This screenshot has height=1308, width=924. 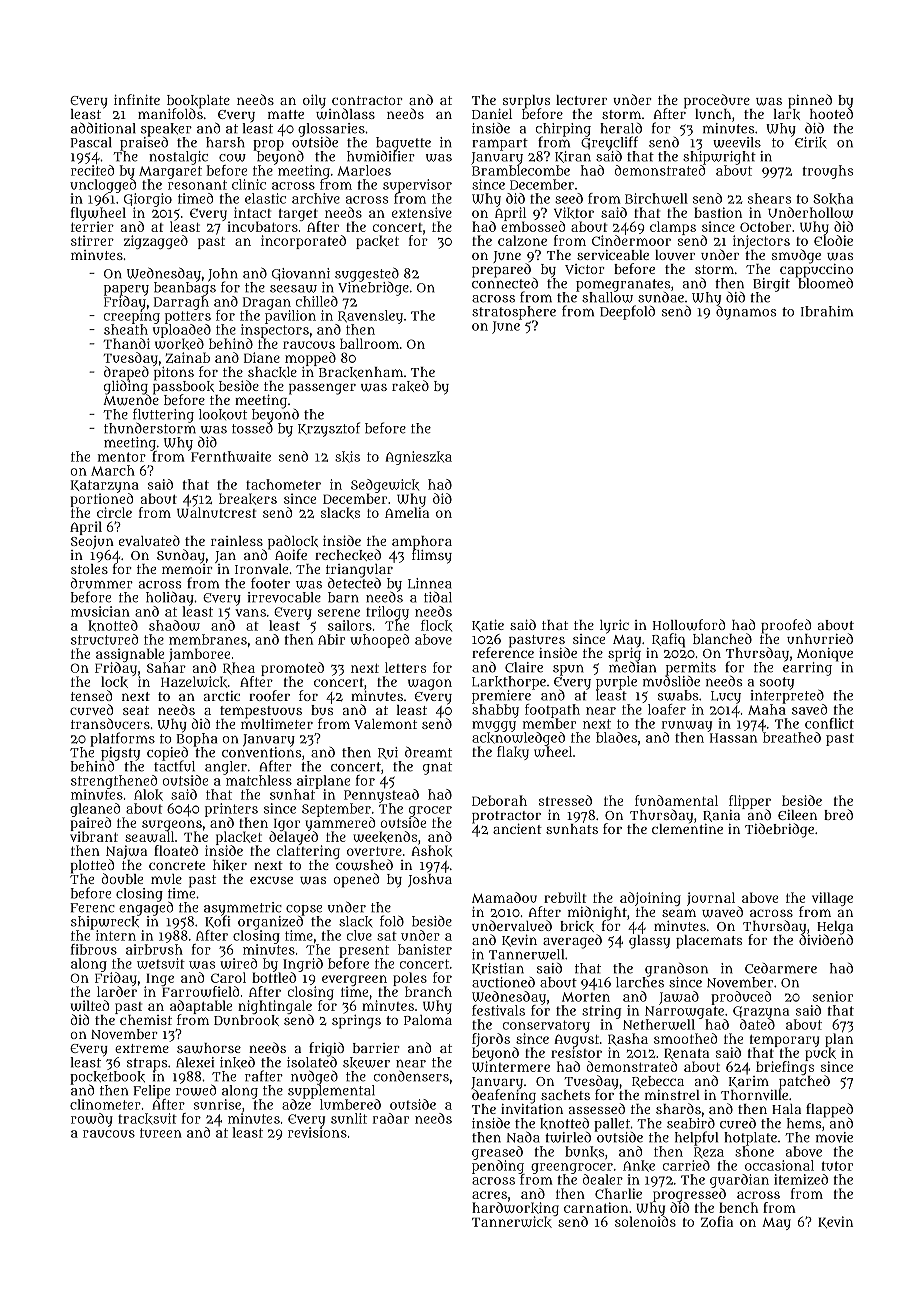 I want to click on angler, so click(x=226, y=768).
